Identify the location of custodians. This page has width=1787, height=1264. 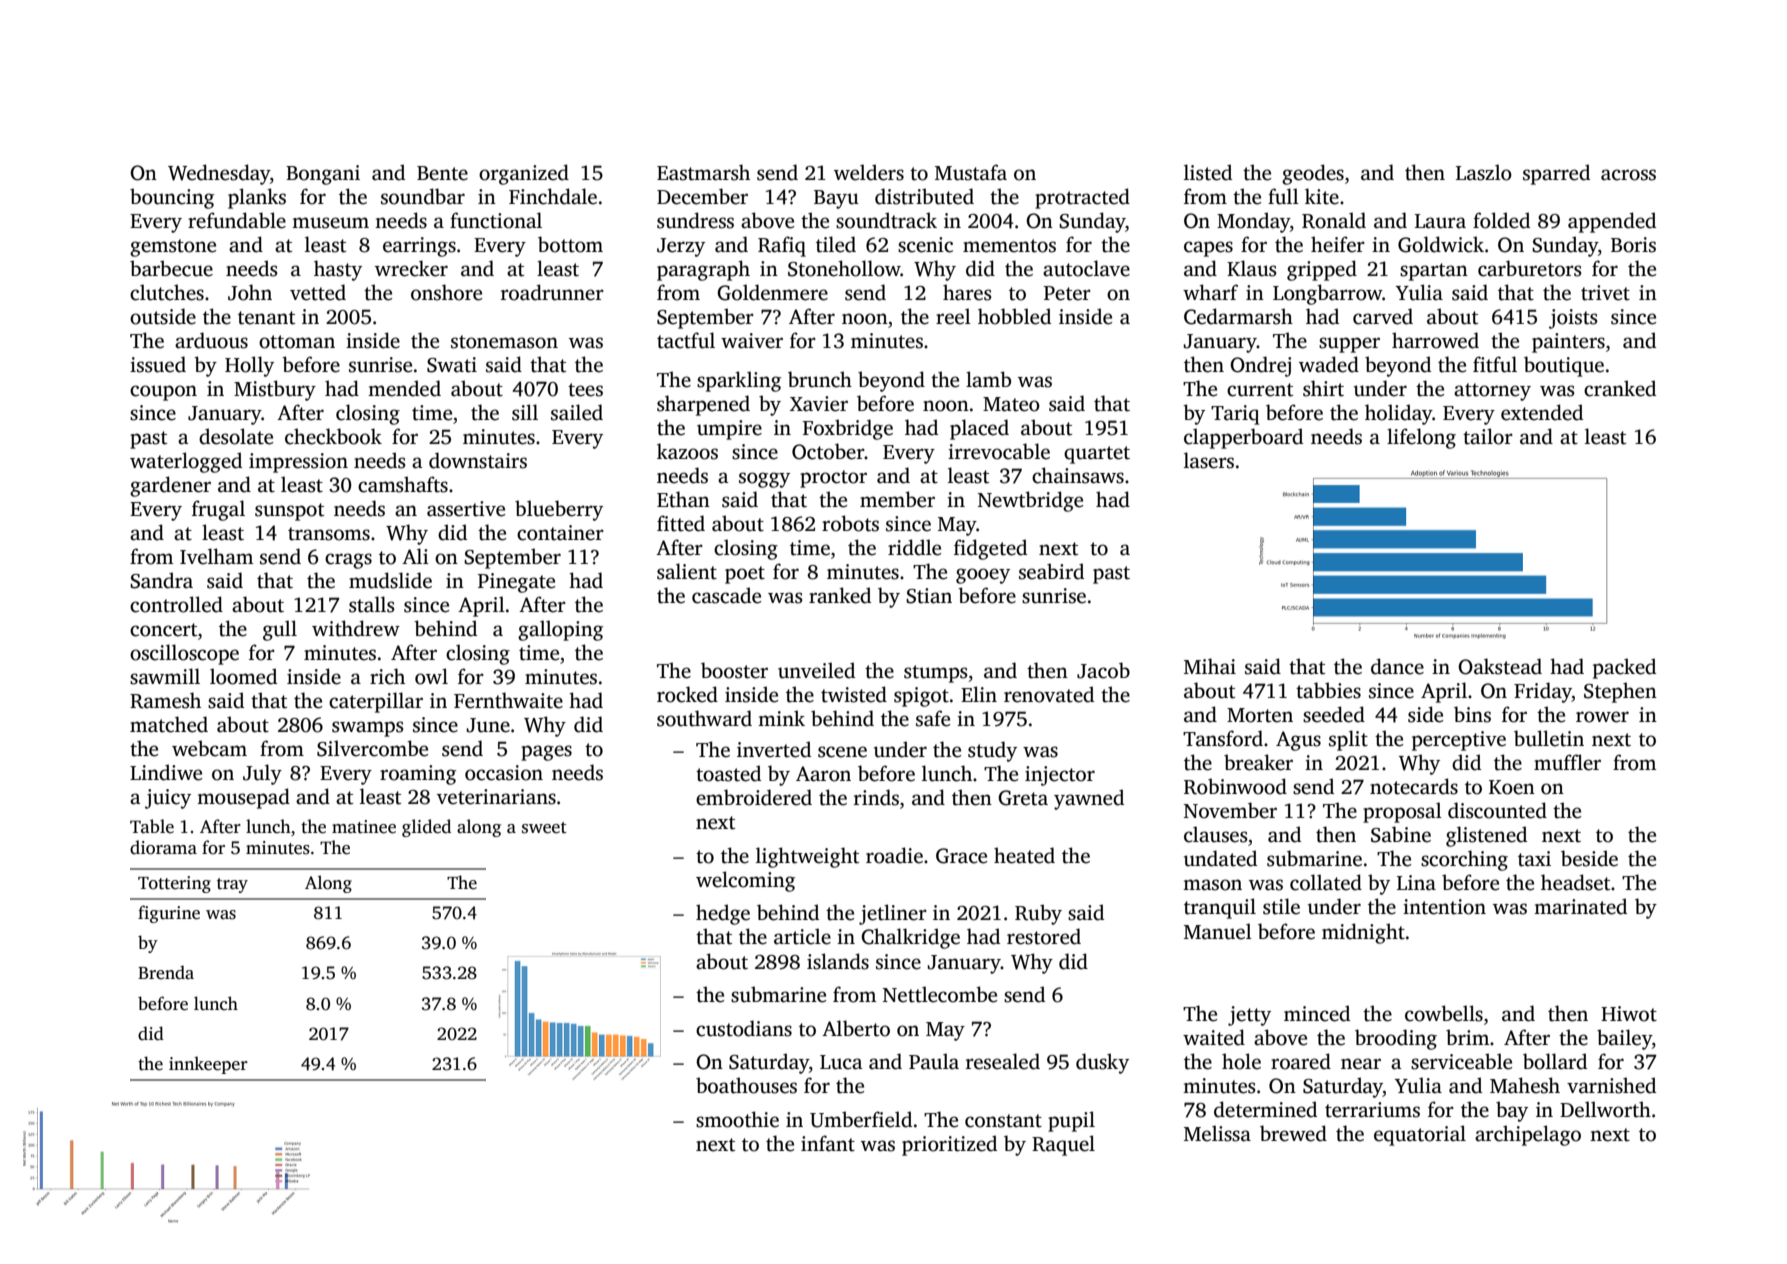
(744, 1028).
